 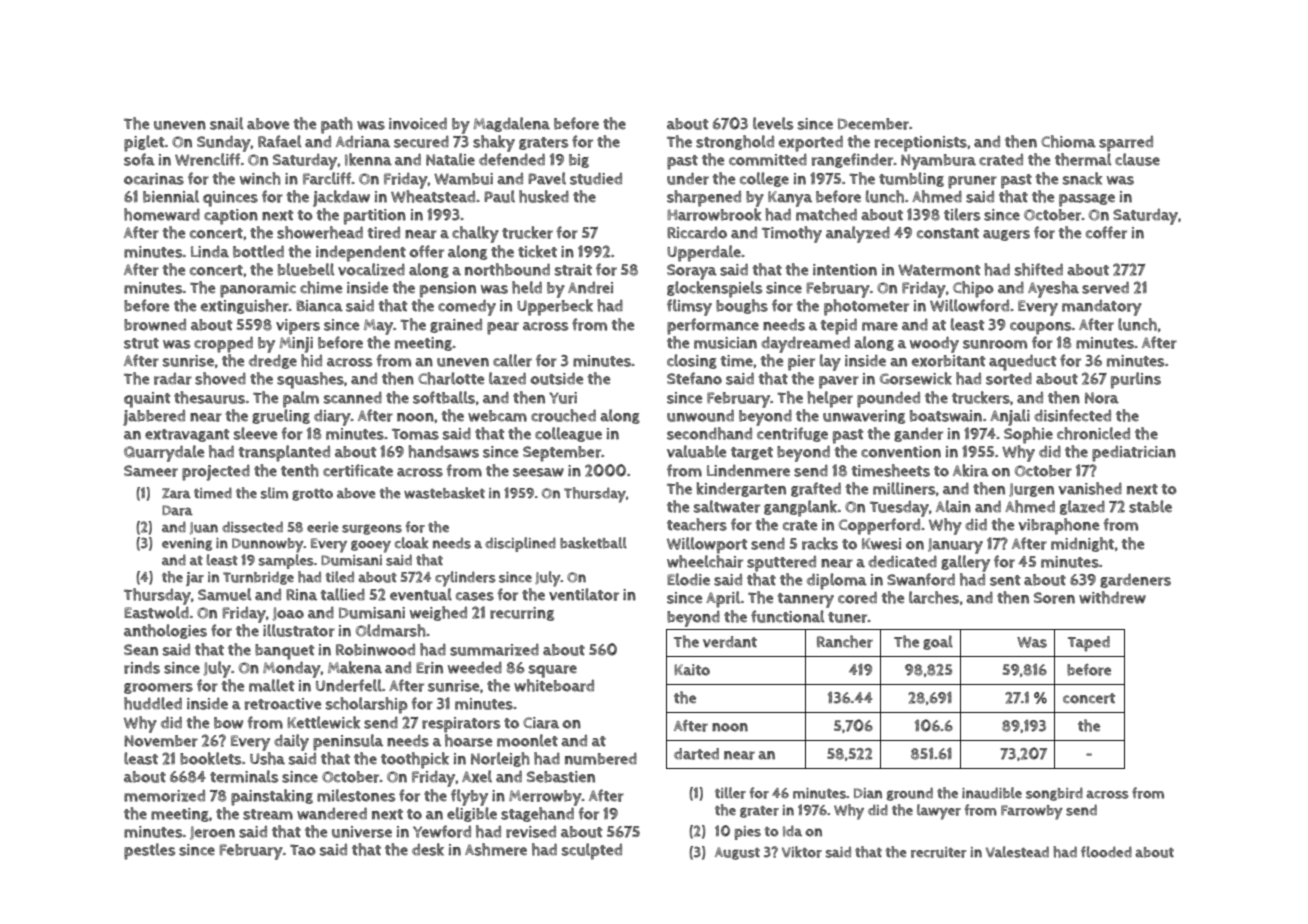 I want to click on whiteboard, so click(x=554, y=685).
